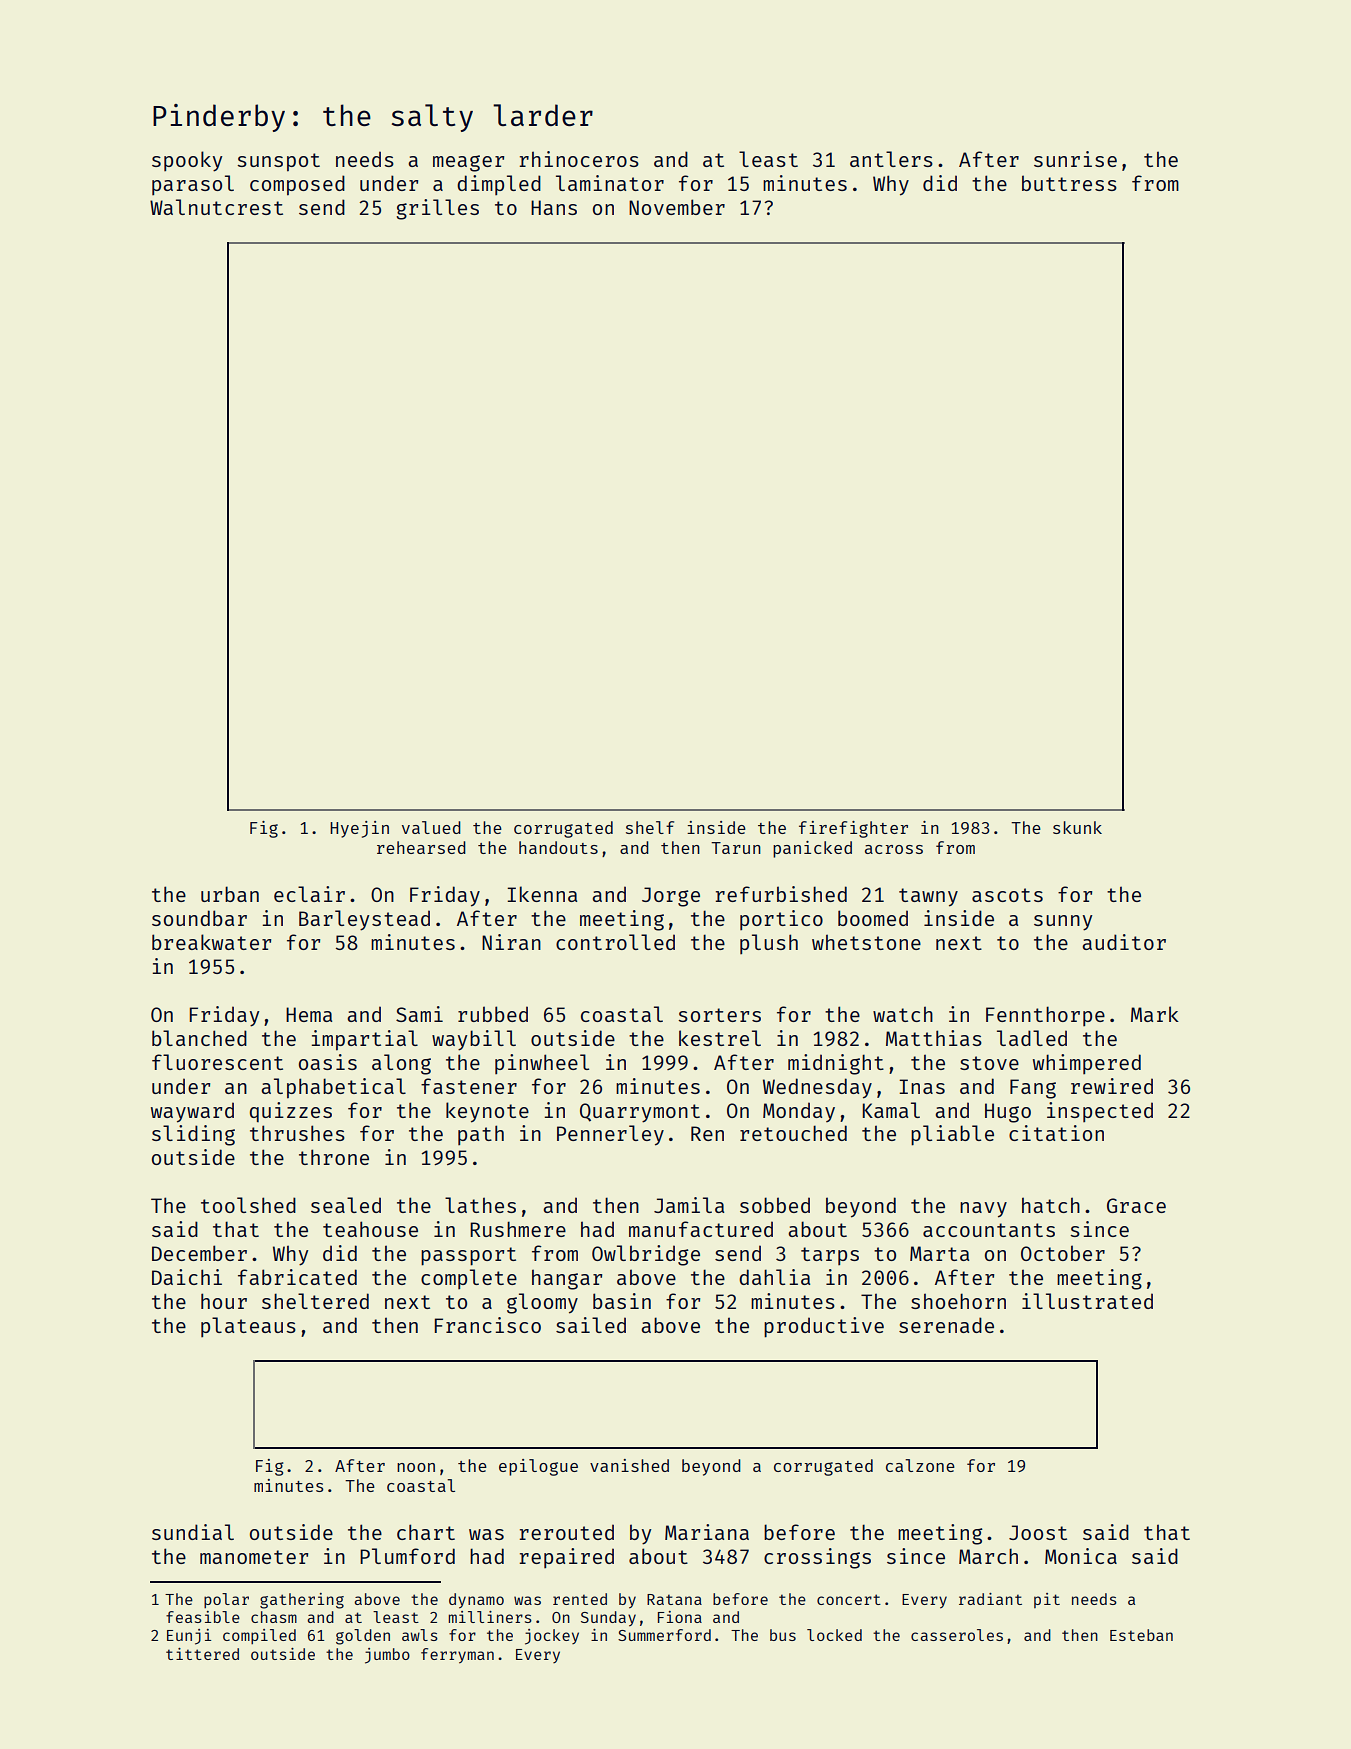 The image size is (1351, 1749). What do you see at coordinates (1075, 159) in the page?
I see `sunrise` at bounding box center [1075, 159].
